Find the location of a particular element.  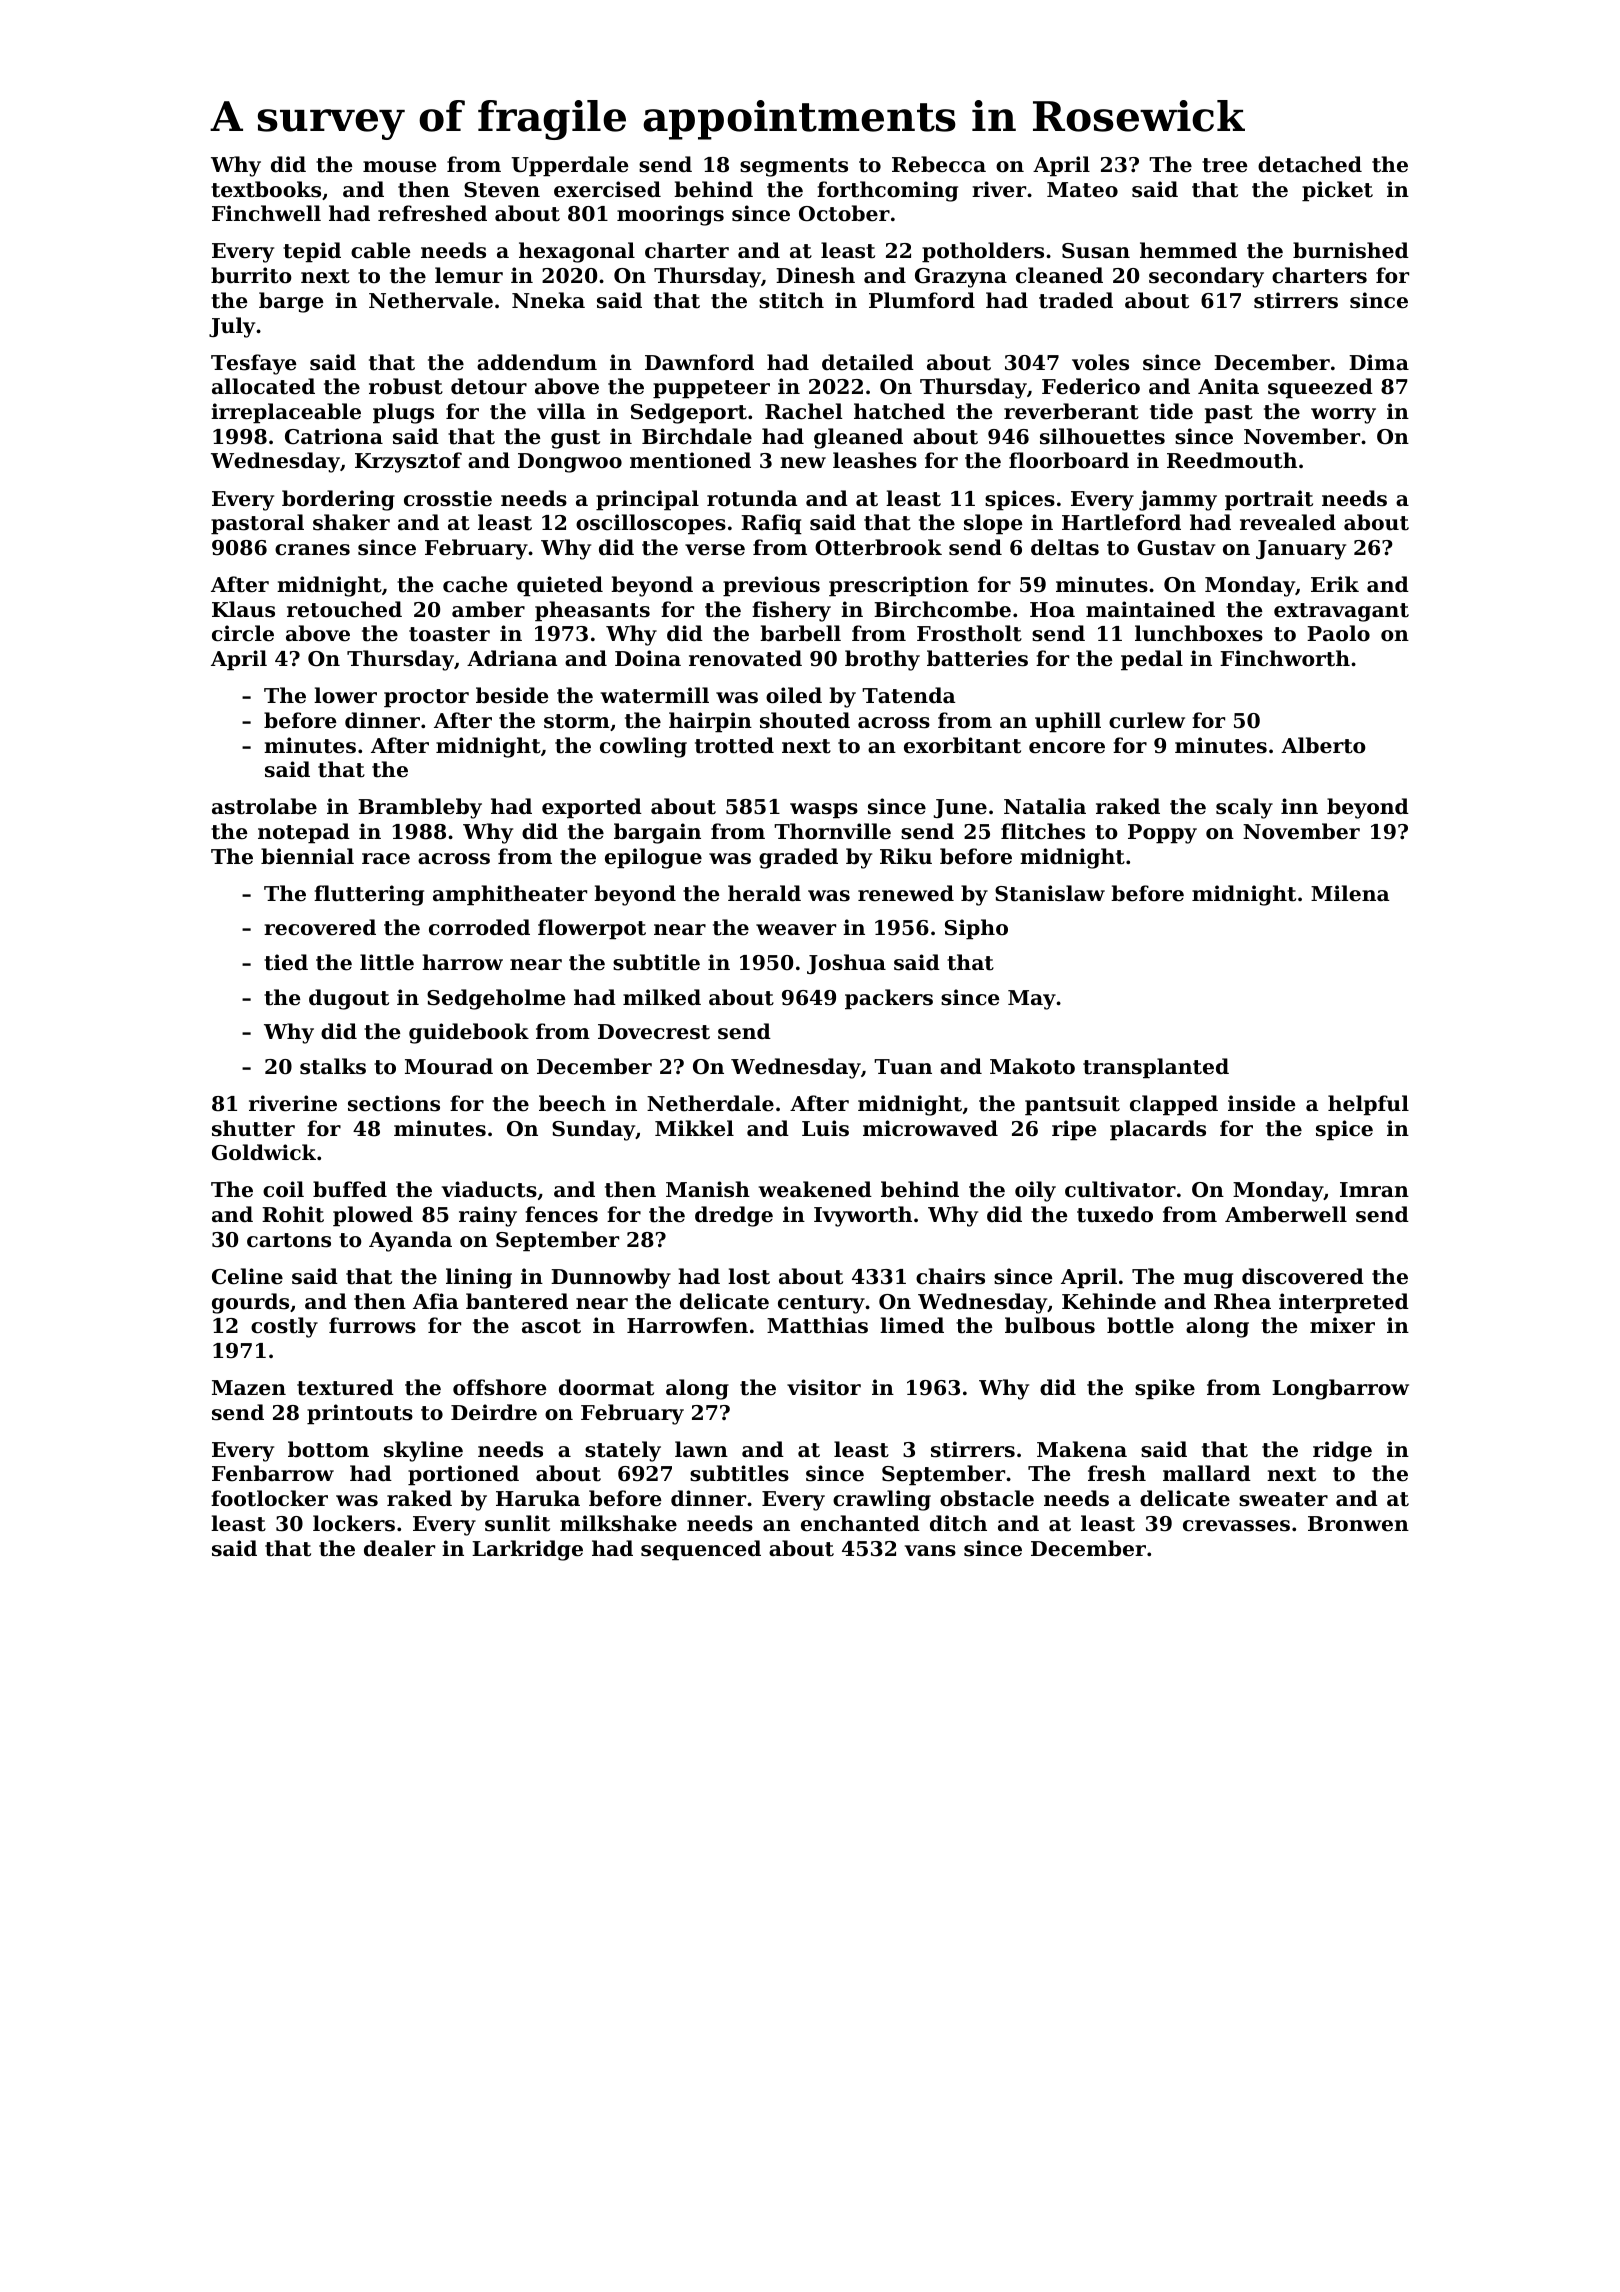

scaly is located at coordinates (1244, 808).
